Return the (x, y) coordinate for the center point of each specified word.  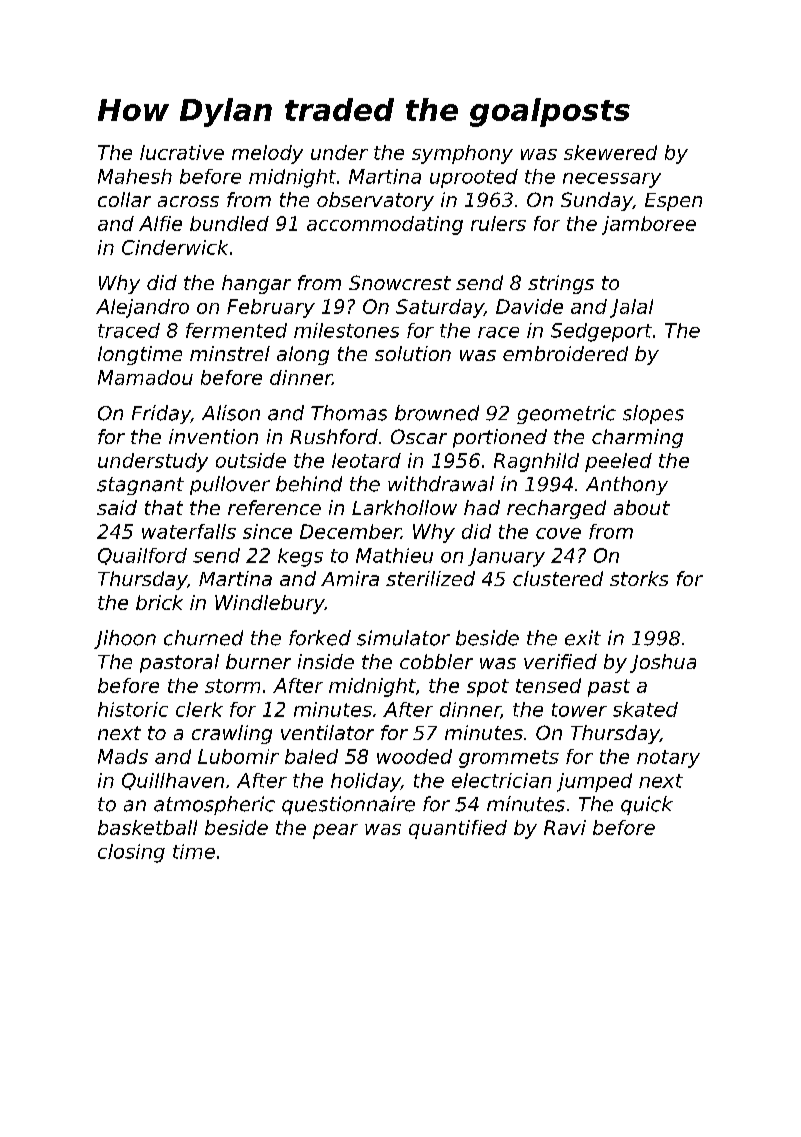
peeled (618, 462)
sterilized (430, 578)
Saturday (440, 308)
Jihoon (125, 639)
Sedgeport (601, 332)
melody (267, 154)
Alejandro (142, 308)
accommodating (385, 225)
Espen (673, 202)
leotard (366, 460)
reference (274, 507)
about (642, 507)
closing (131, 853)
